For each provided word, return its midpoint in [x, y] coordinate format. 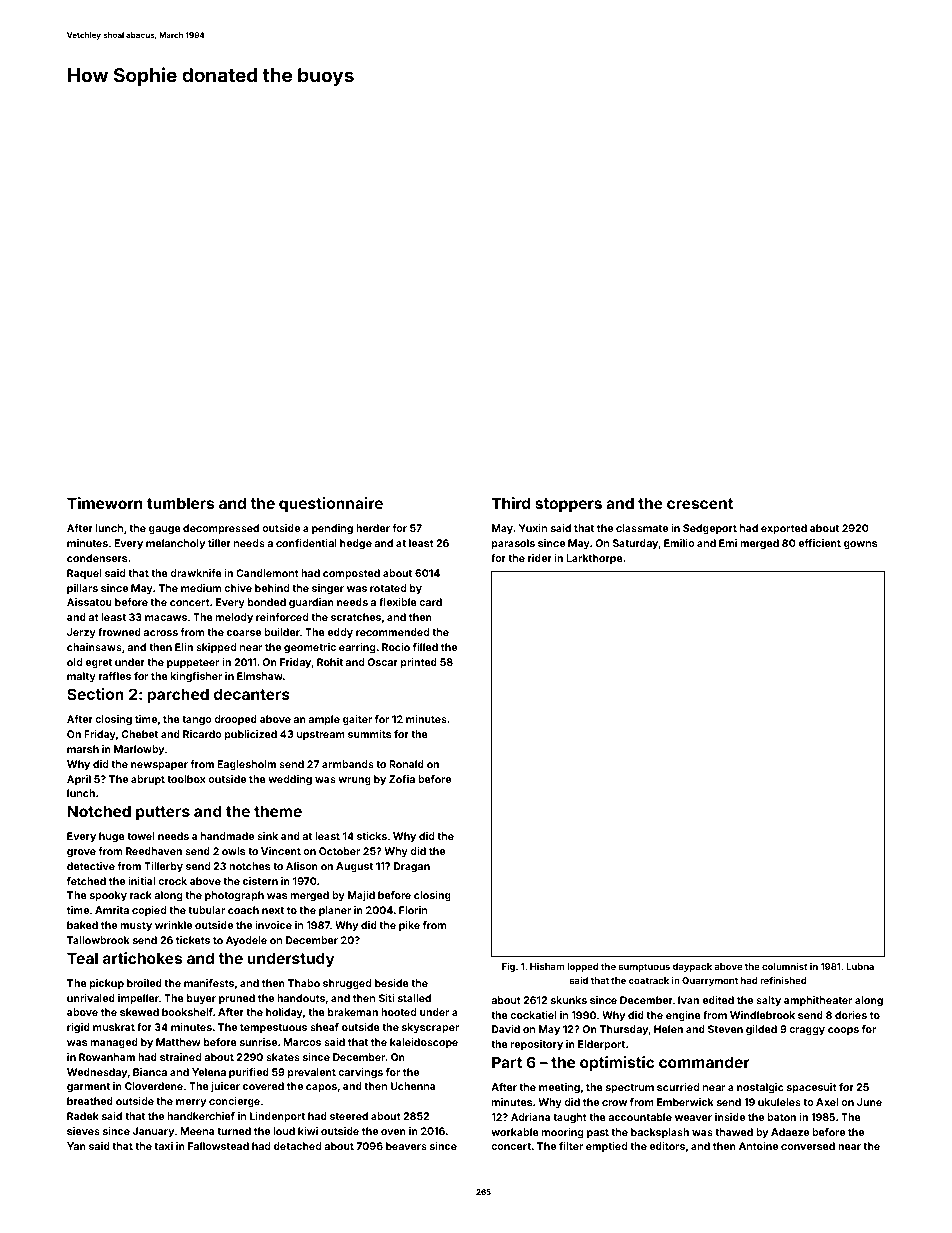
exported [784, 529]
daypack [692, 967]
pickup [107, 984]
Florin [413, 910]
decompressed [221, 529]
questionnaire [331, 504]
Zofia [402, 779]
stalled [414, 998]
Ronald [406, 764]
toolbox [186, 779]
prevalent [312, 1073]
